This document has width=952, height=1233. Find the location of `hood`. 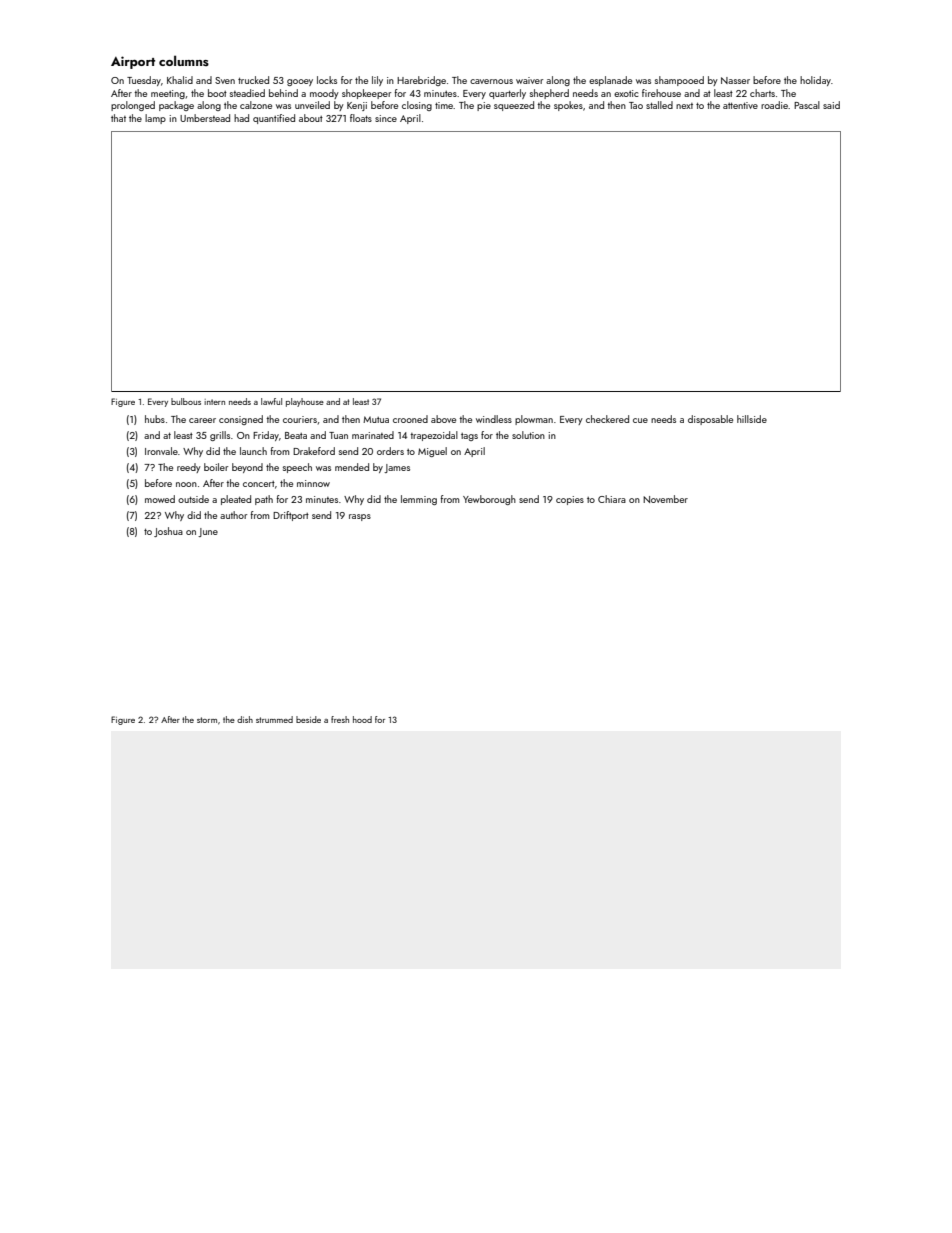

hood is located at coordinates (362, 719).
